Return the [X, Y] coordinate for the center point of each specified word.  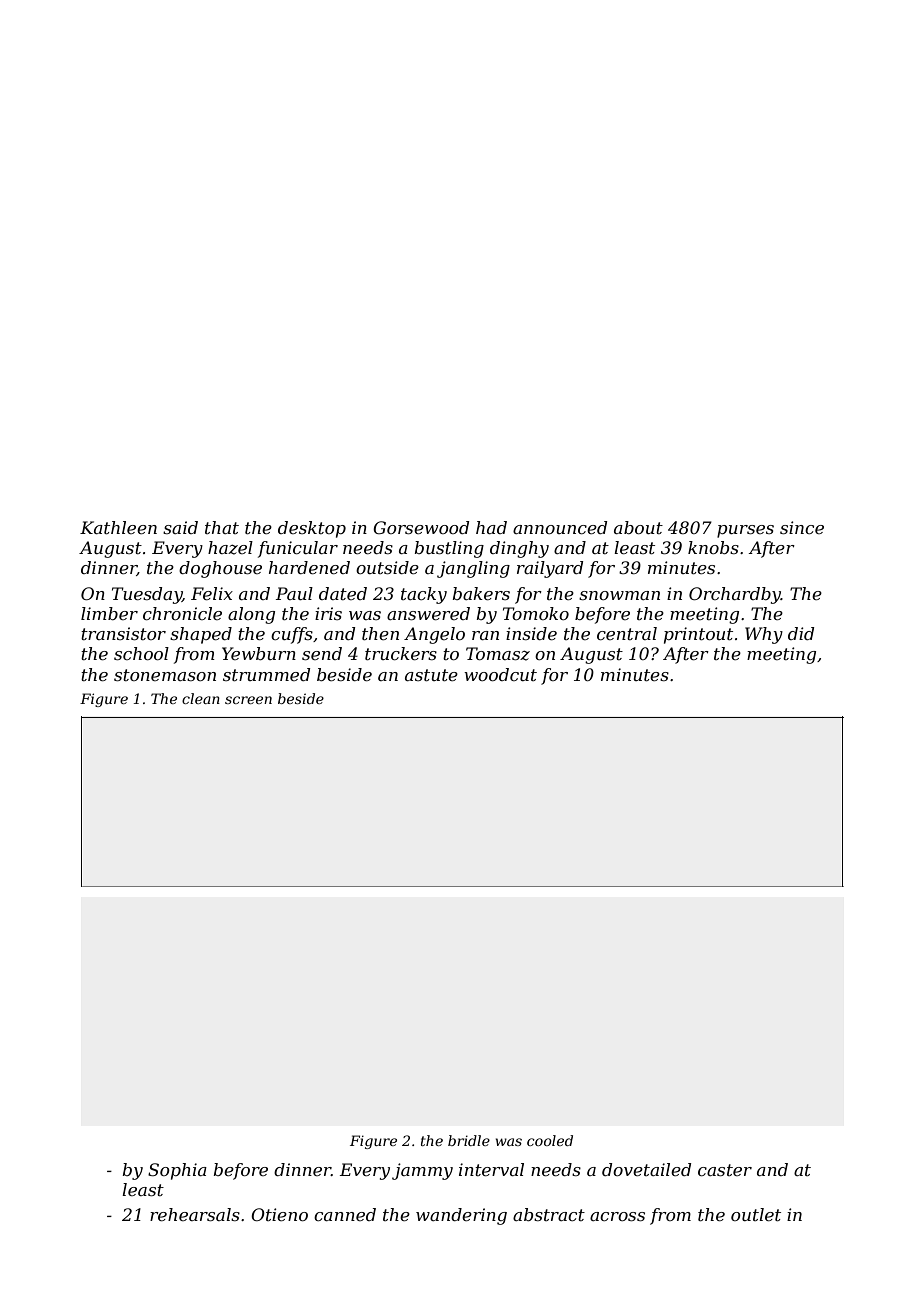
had [491, 527]
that [222, 527]
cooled [550, 1140]
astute [431, 675]
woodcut [500, 674]
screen [248, 700]
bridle [469, 1140]
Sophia [177, 1171]
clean [201, 698]
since [802, 527]
